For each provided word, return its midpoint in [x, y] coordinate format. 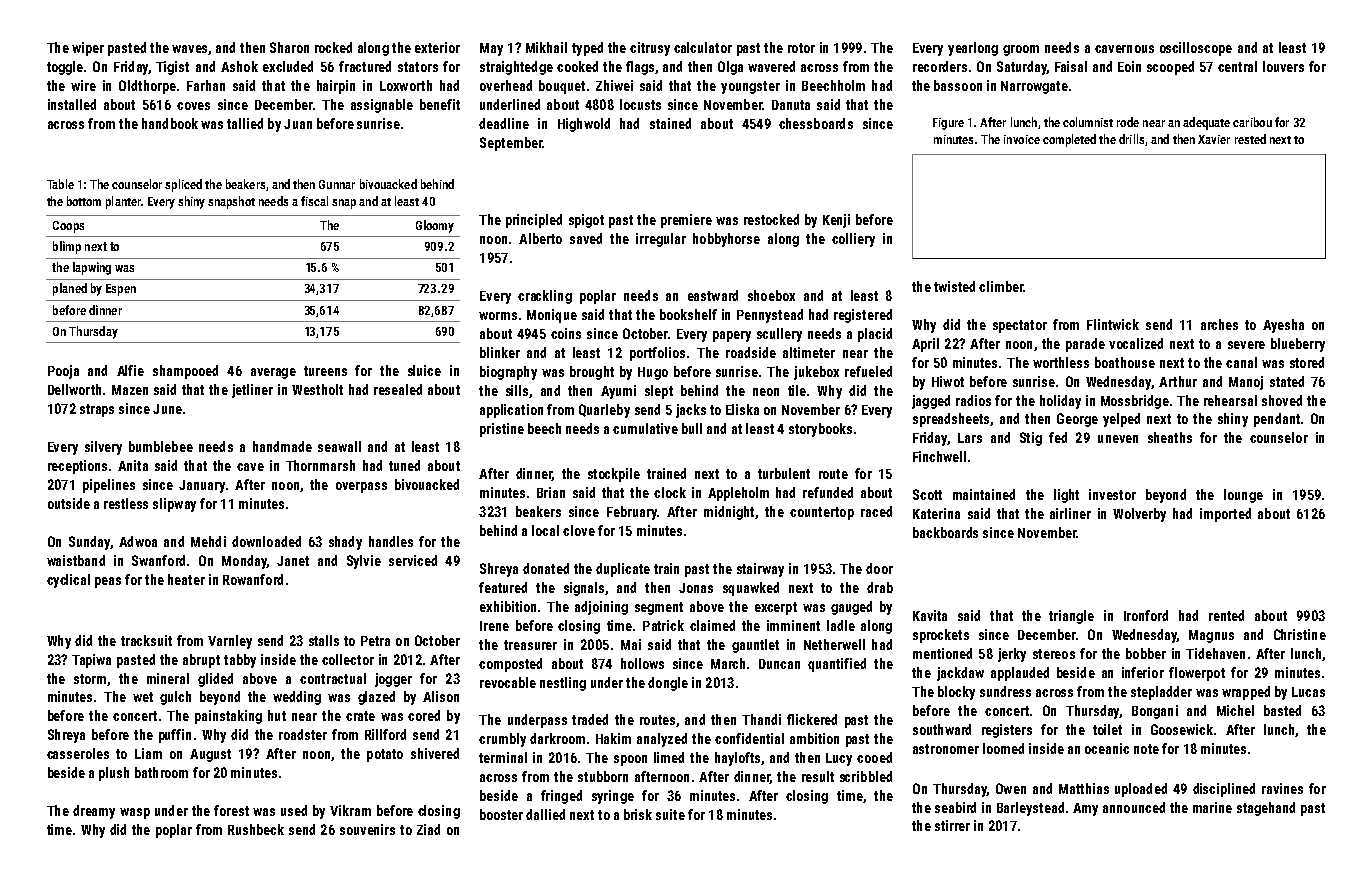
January [202, 486]
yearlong [973, 49]
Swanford [158, 560]
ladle [841, 625]
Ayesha [1283, 326]
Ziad [428, 829]
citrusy [650, 49]
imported [1225, 515]
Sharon [289, 47]
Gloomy [435, 226]
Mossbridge [1135, 402]
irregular [661, 240]
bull [692, 428]
